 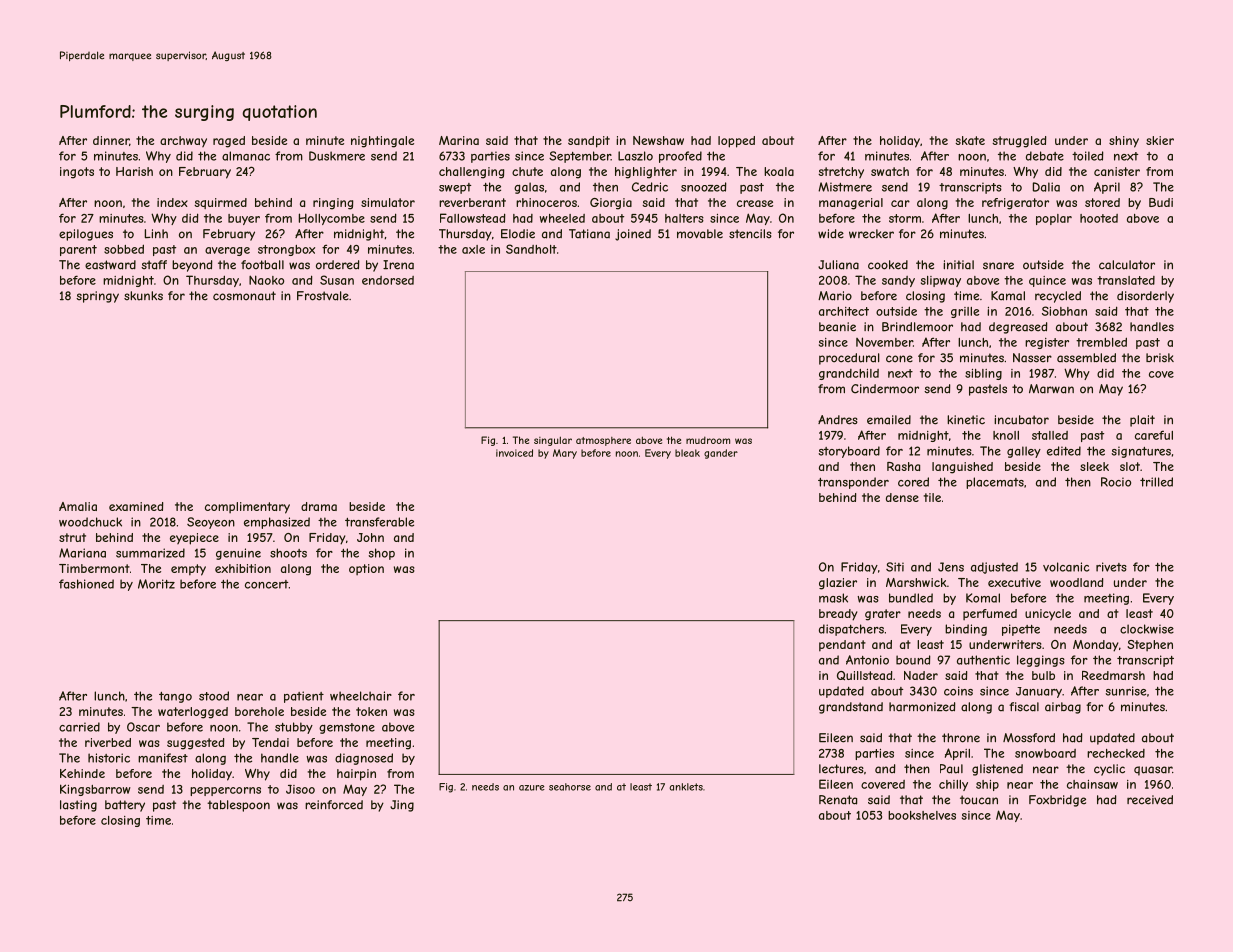 I want to click on lectures, so click(x=841, y=769).
